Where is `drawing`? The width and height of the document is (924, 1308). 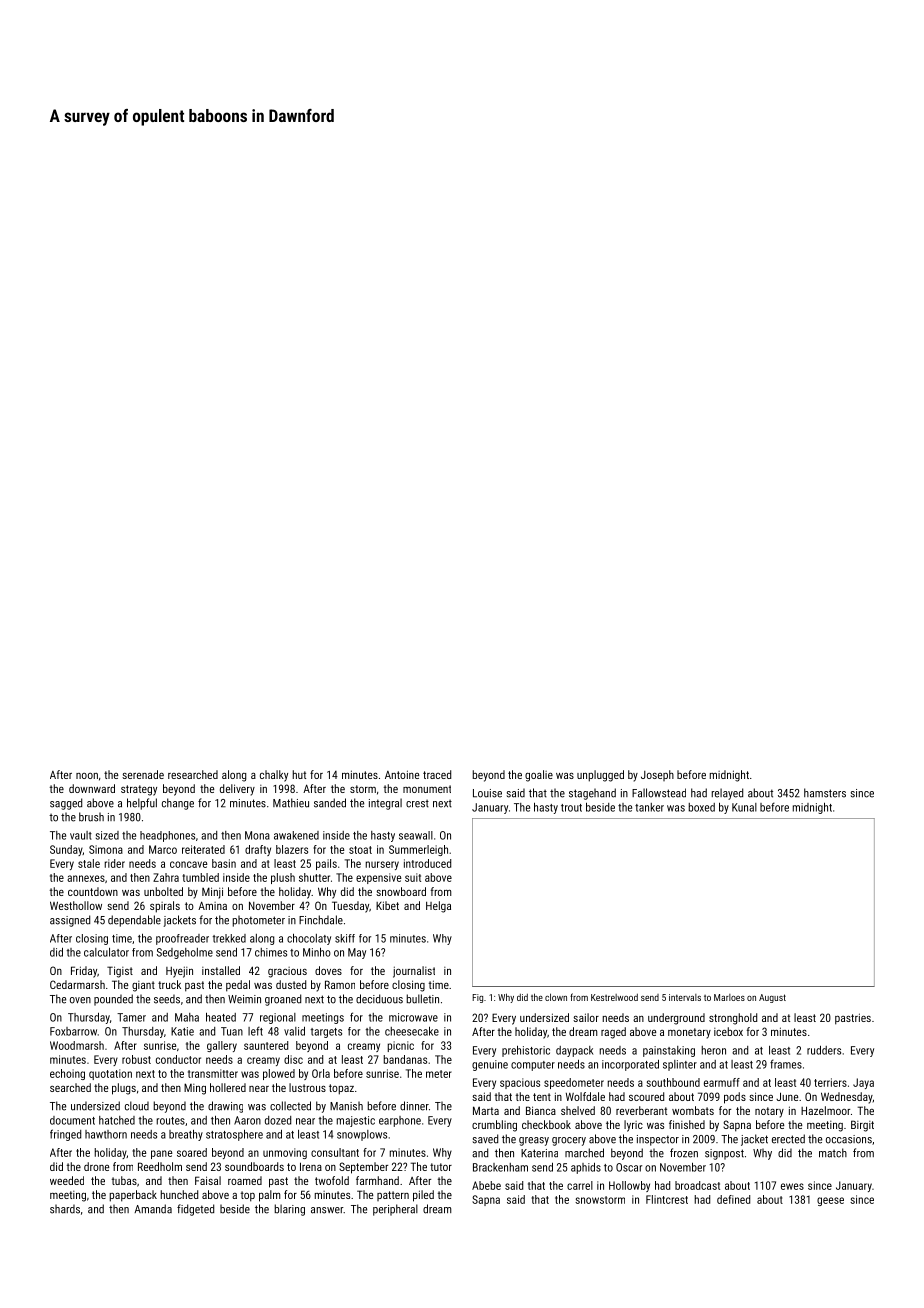
drawing is located at coordinates (225, 1107).
